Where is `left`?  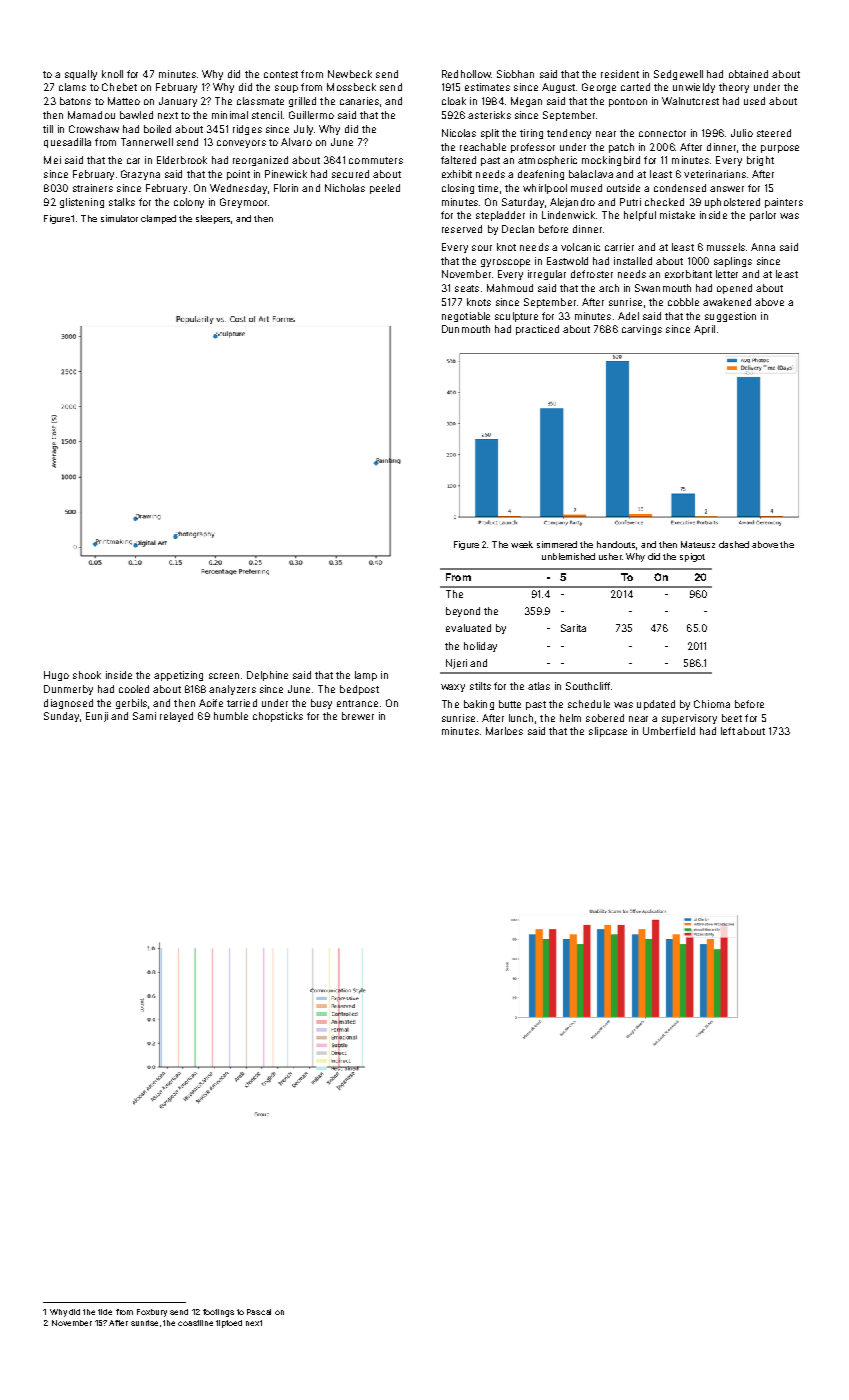
left is located at coordinates (728, 731).
